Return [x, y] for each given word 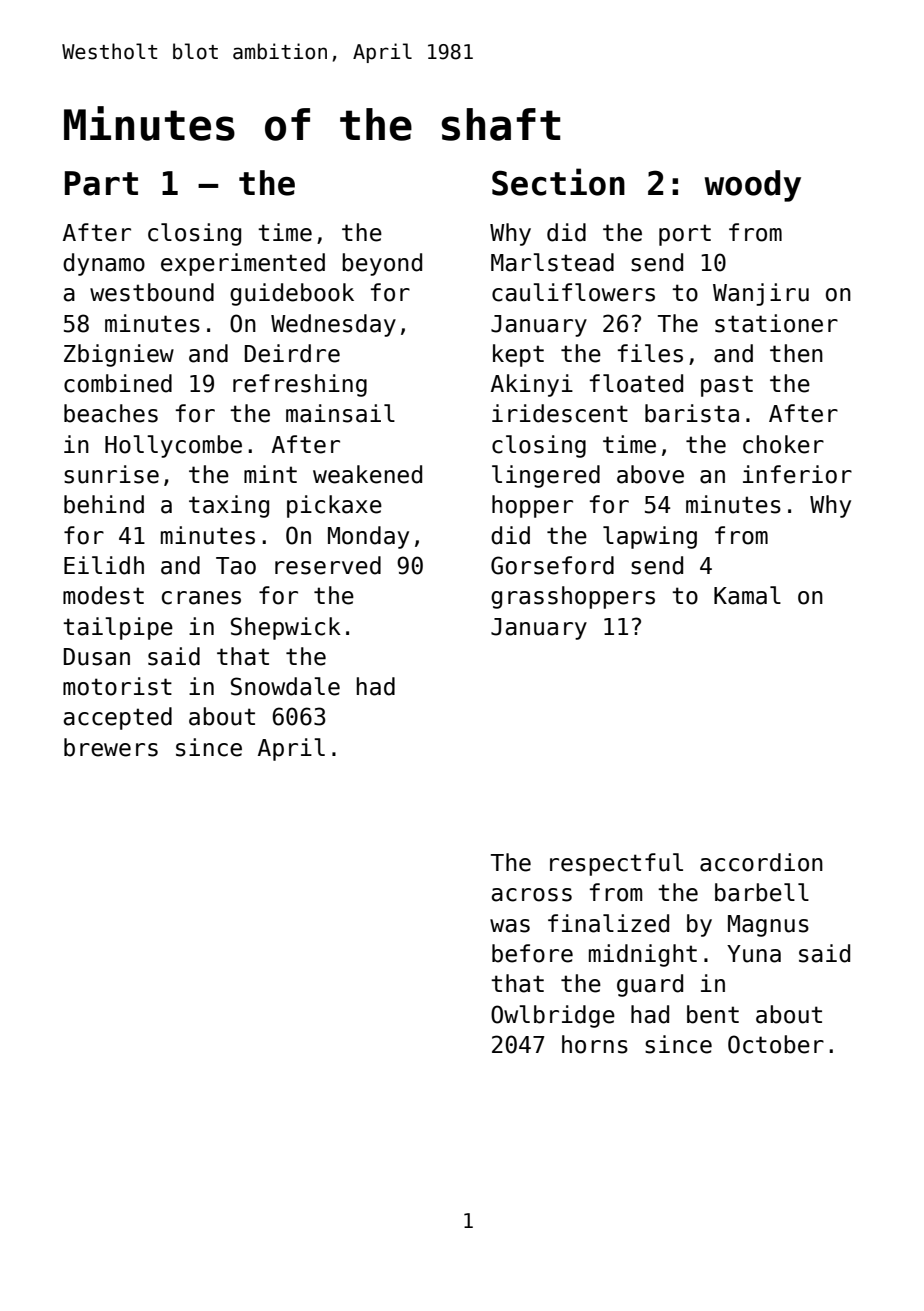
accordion [761, 862]
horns [595, 1044]
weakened [367, 474]
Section [558, 182]
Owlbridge [553, 1016]
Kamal [747, 595]
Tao [236, 566]
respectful [616, 864]
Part [101, 183]
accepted [118, 718]
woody [753, 186]
